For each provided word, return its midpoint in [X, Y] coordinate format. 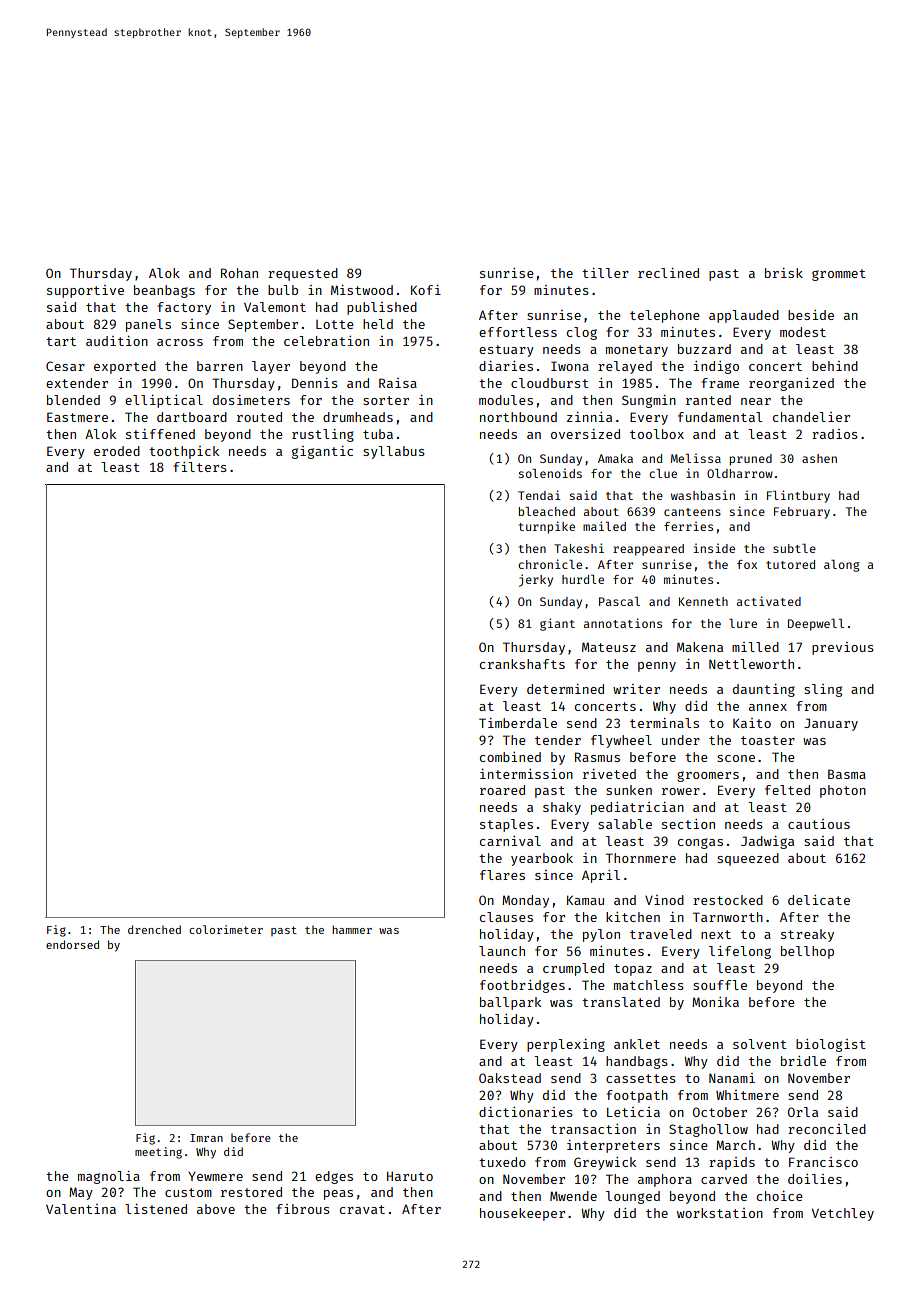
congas [700, 843]
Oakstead [510, 1078]
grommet [839, 275]
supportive [85, 291]
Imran [206, 1138]
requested [303, 274]
